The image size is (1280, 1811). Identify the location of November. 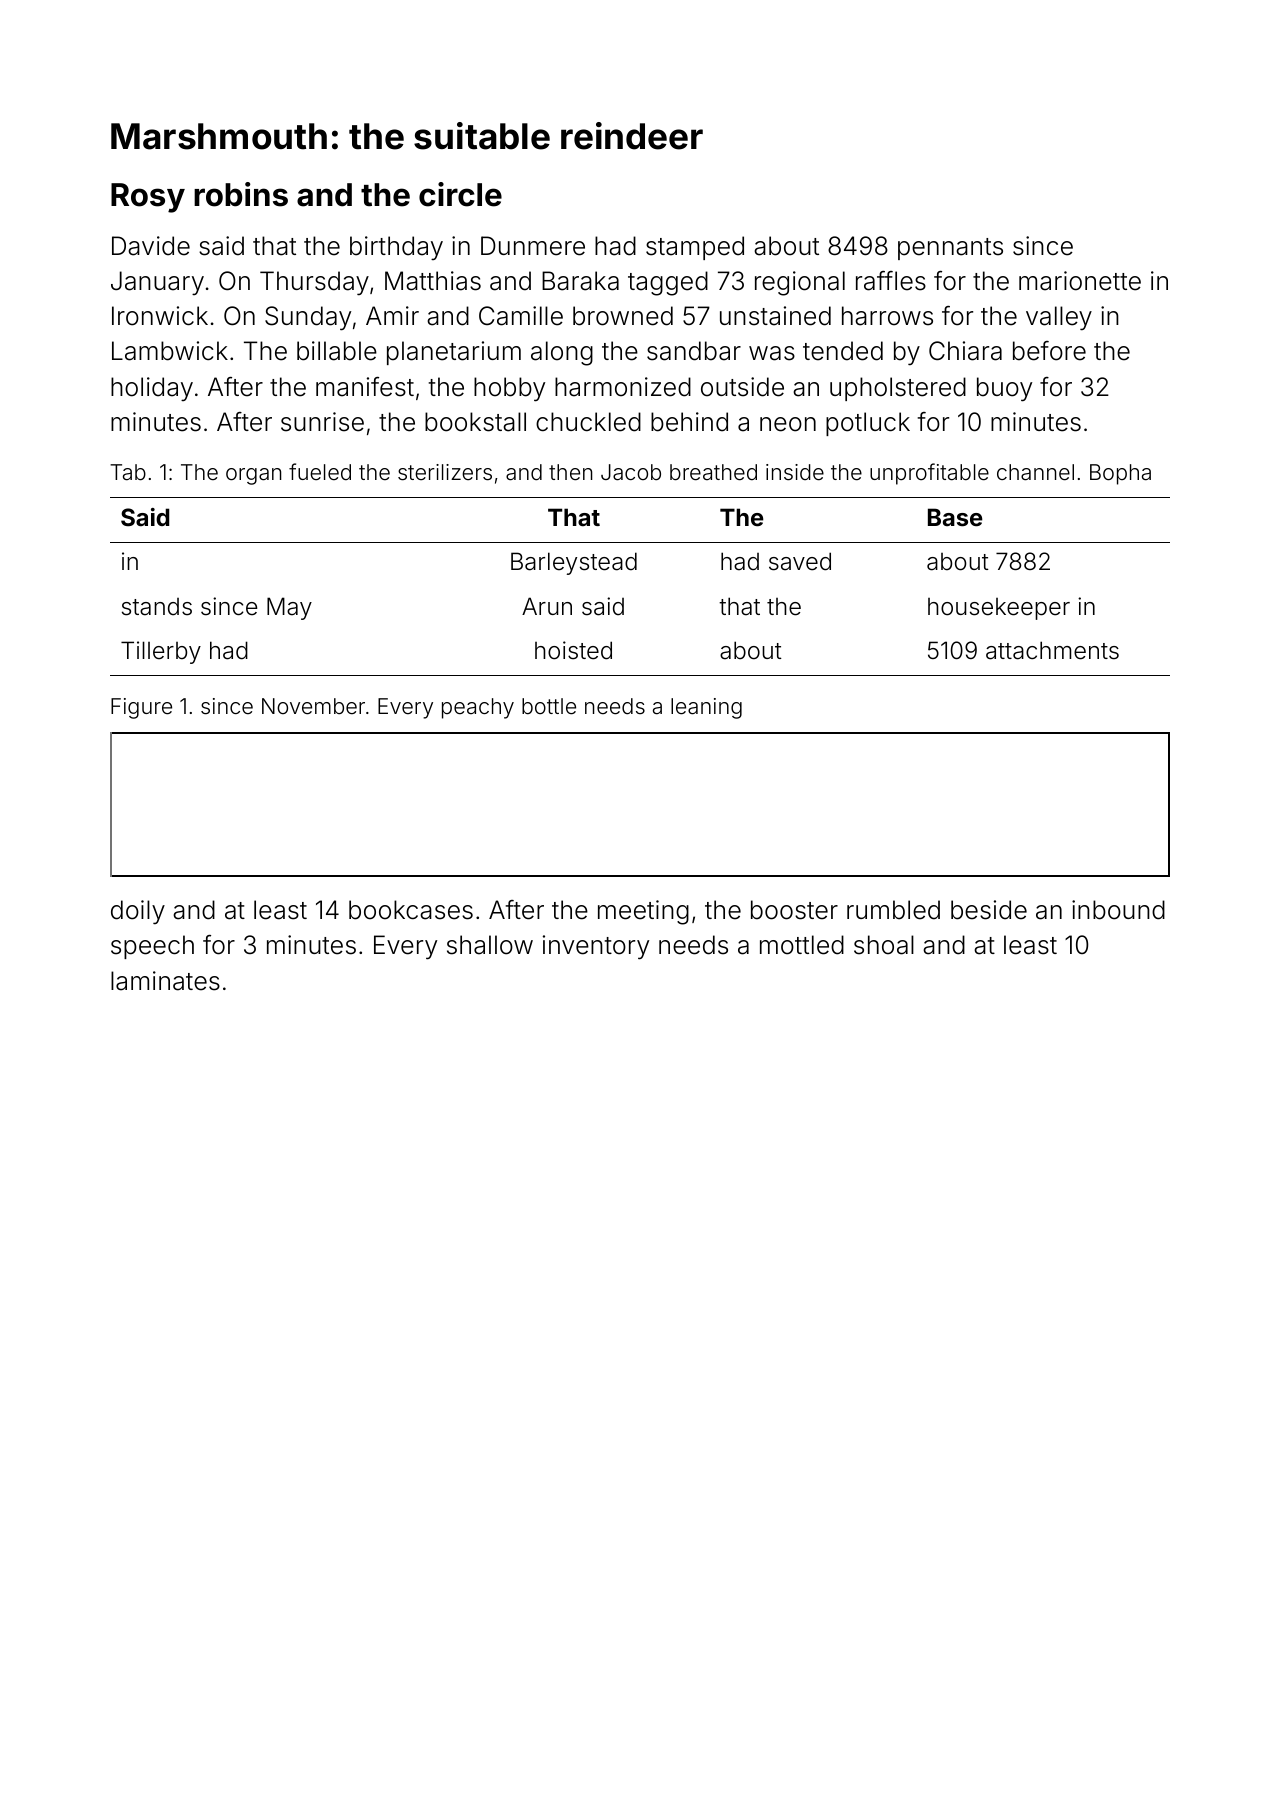
(313, 706).
